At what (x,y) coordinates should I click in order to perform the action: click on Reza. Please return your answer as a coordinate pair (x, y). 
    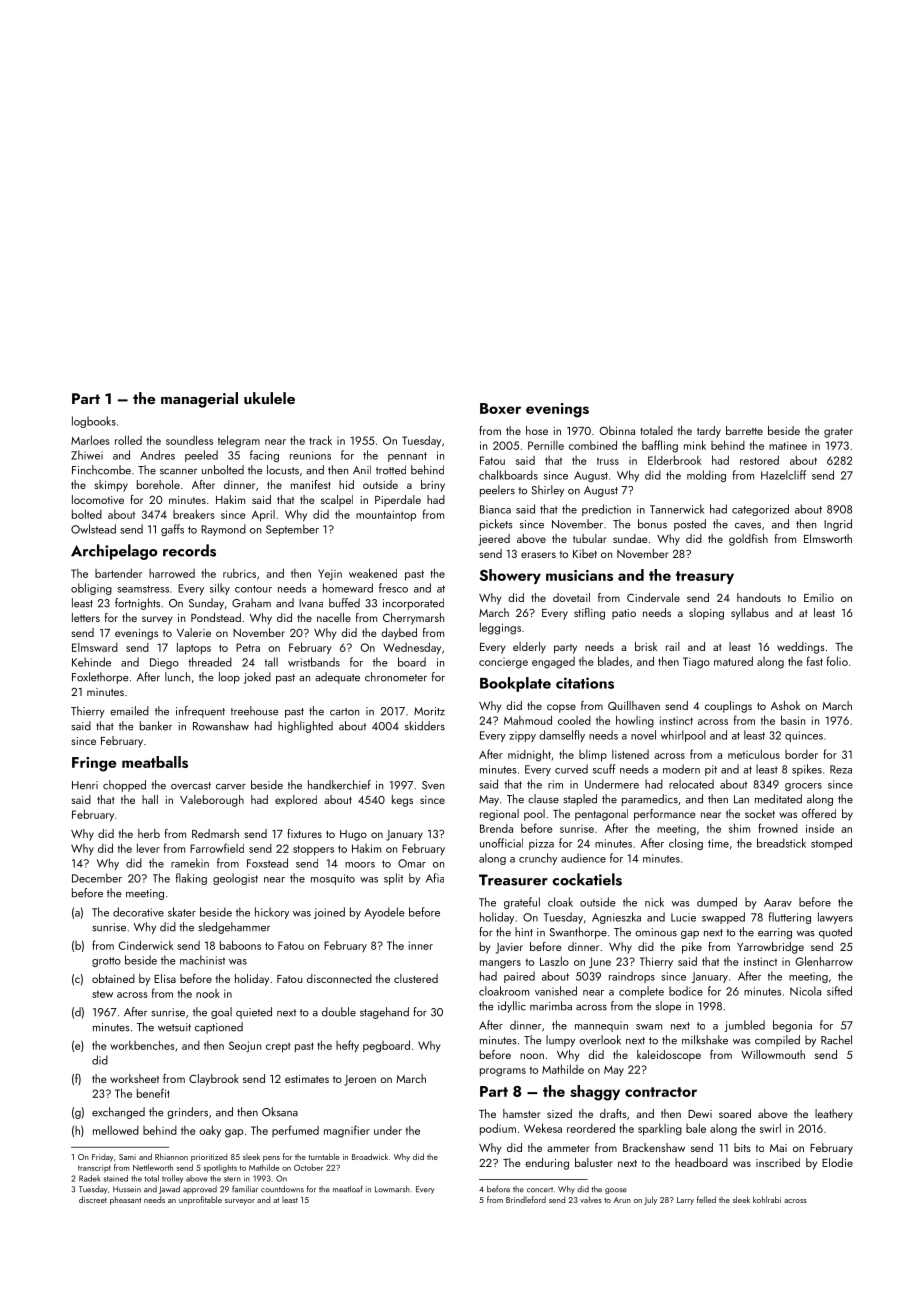
    Looking at the image, I should click on (841, 769).
